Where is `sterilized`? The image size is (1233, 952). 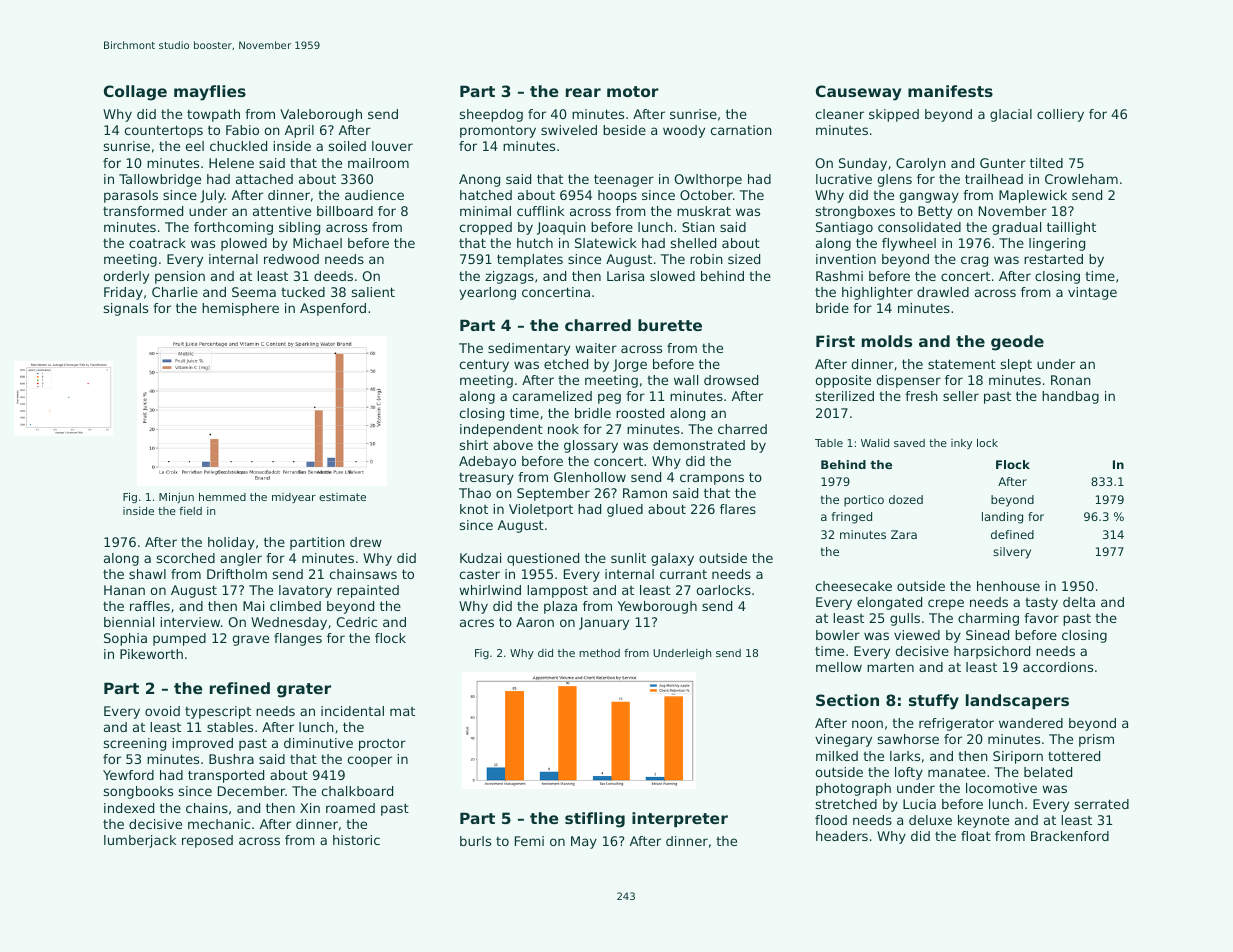
sterilized is located at coordinates (845, 396).
